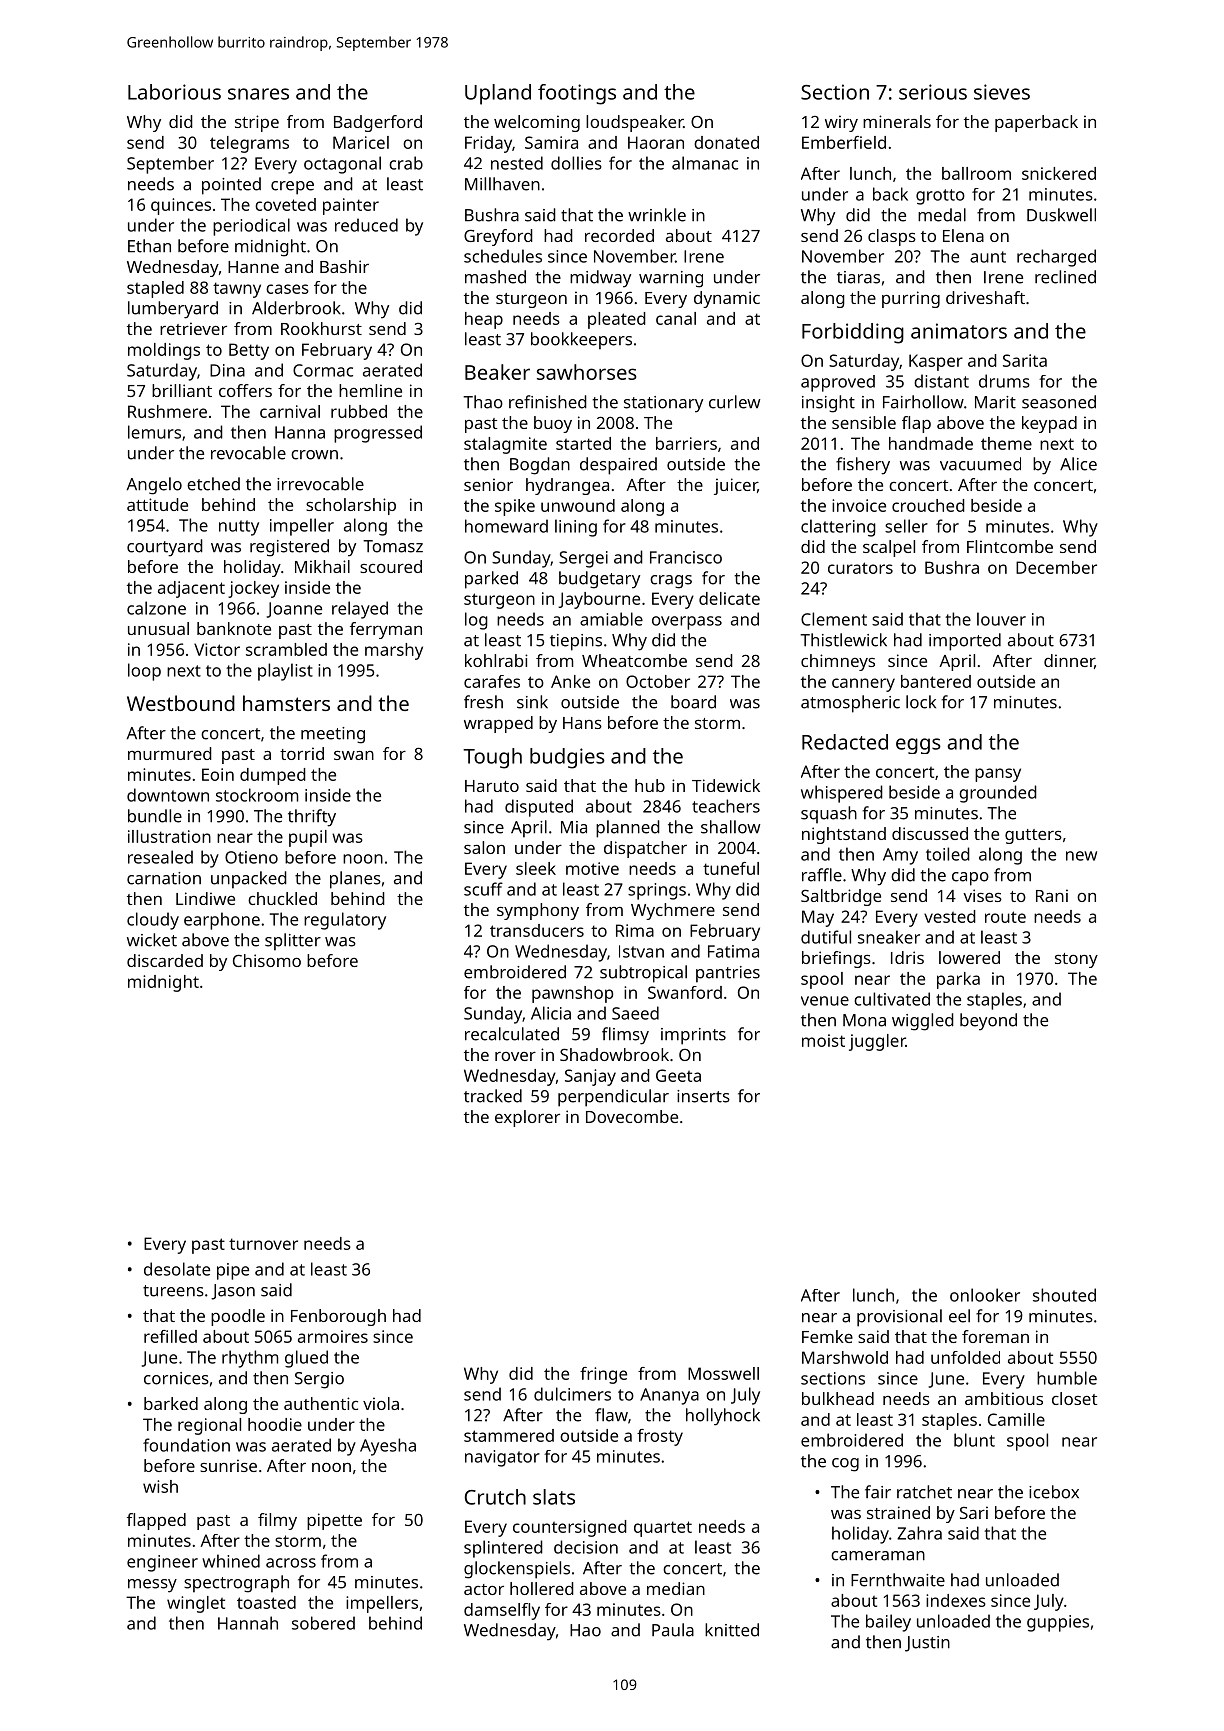 The width and height of the screenshot is (1224, 1731). What do you see at coordinates (877, 1042) in the screenshot?
I see `juggler` at bounding box center [877, 1042].
